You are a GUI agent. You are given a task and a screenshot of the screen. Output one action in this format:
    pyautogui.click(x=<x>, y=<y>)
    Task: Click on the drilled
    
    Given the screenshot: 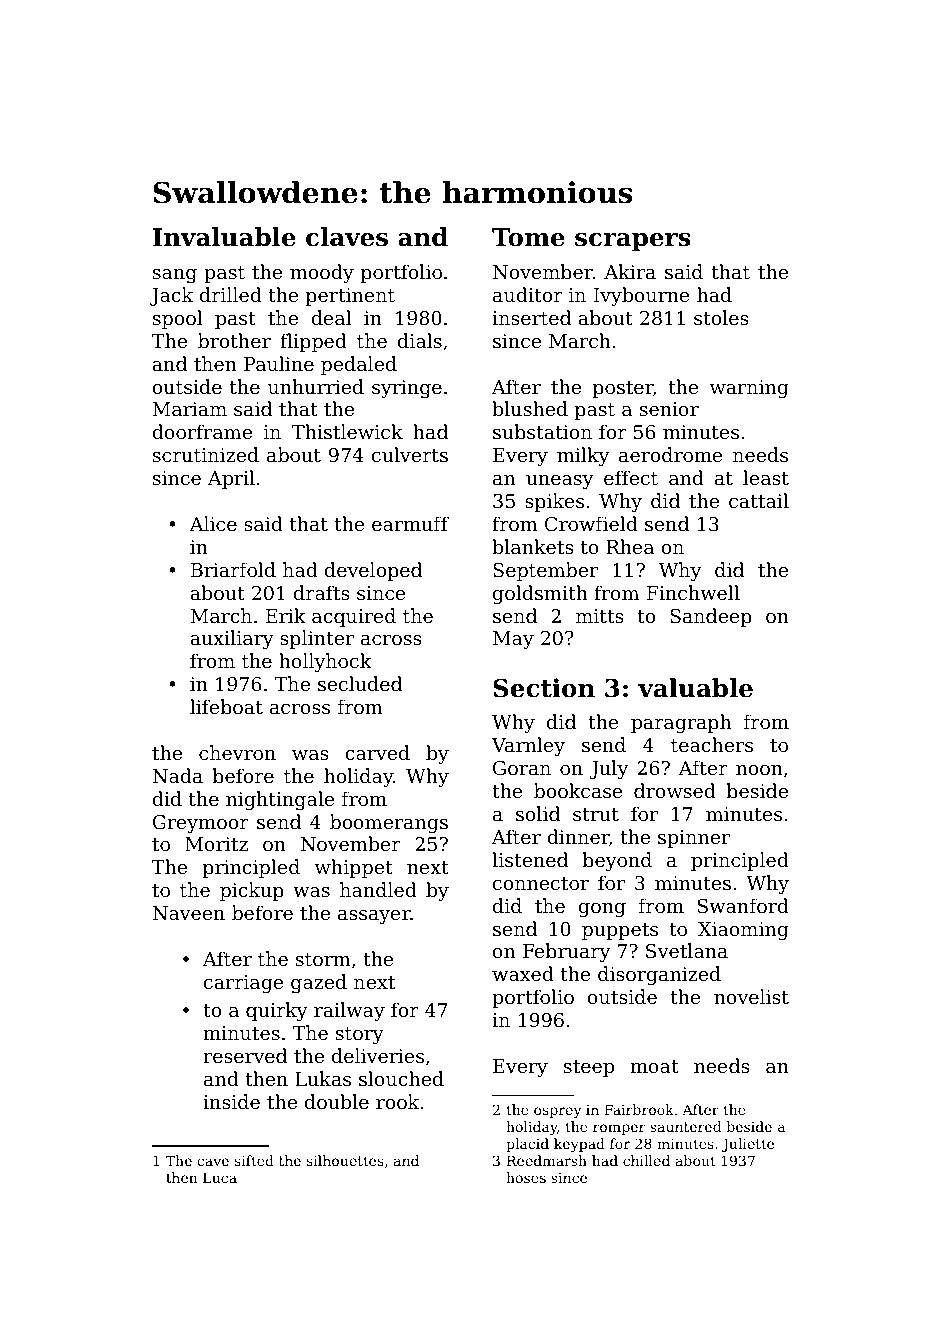 What is the action you would take?
    pyautogui.click(x=231, y=294)
